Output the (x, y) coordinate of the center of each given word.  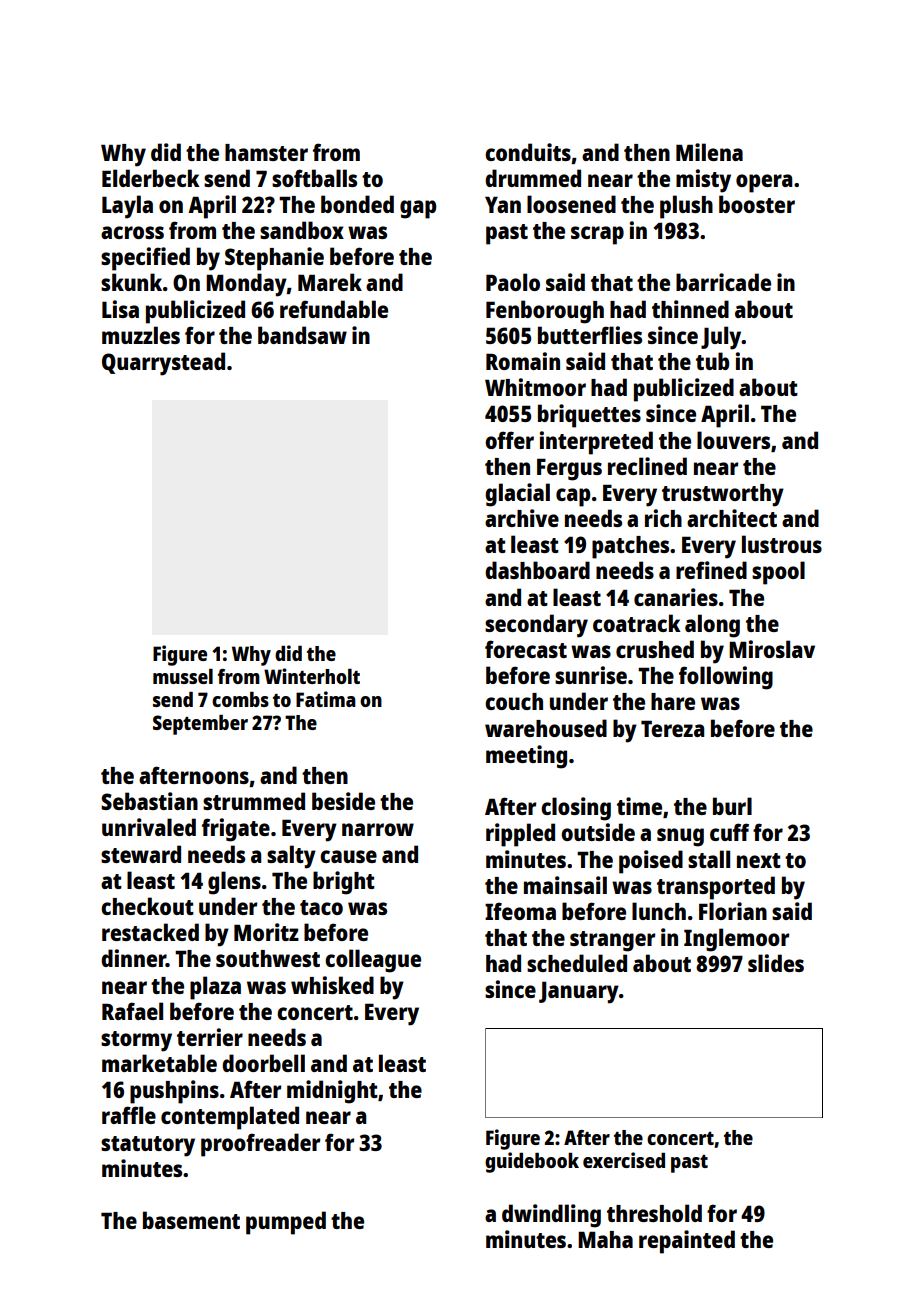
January (579, 992)
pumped (286, 1223)
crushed (655, 649)
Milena (709, 152)
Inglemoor (736, 940)
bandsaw (302, 335)
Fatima (326, 699)
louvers (733, 440)
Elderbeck (151, 178)
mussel (183, 676)
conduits (528, 152)
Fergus (569, 469)
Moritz (266, 932)
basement (191, 1220)
